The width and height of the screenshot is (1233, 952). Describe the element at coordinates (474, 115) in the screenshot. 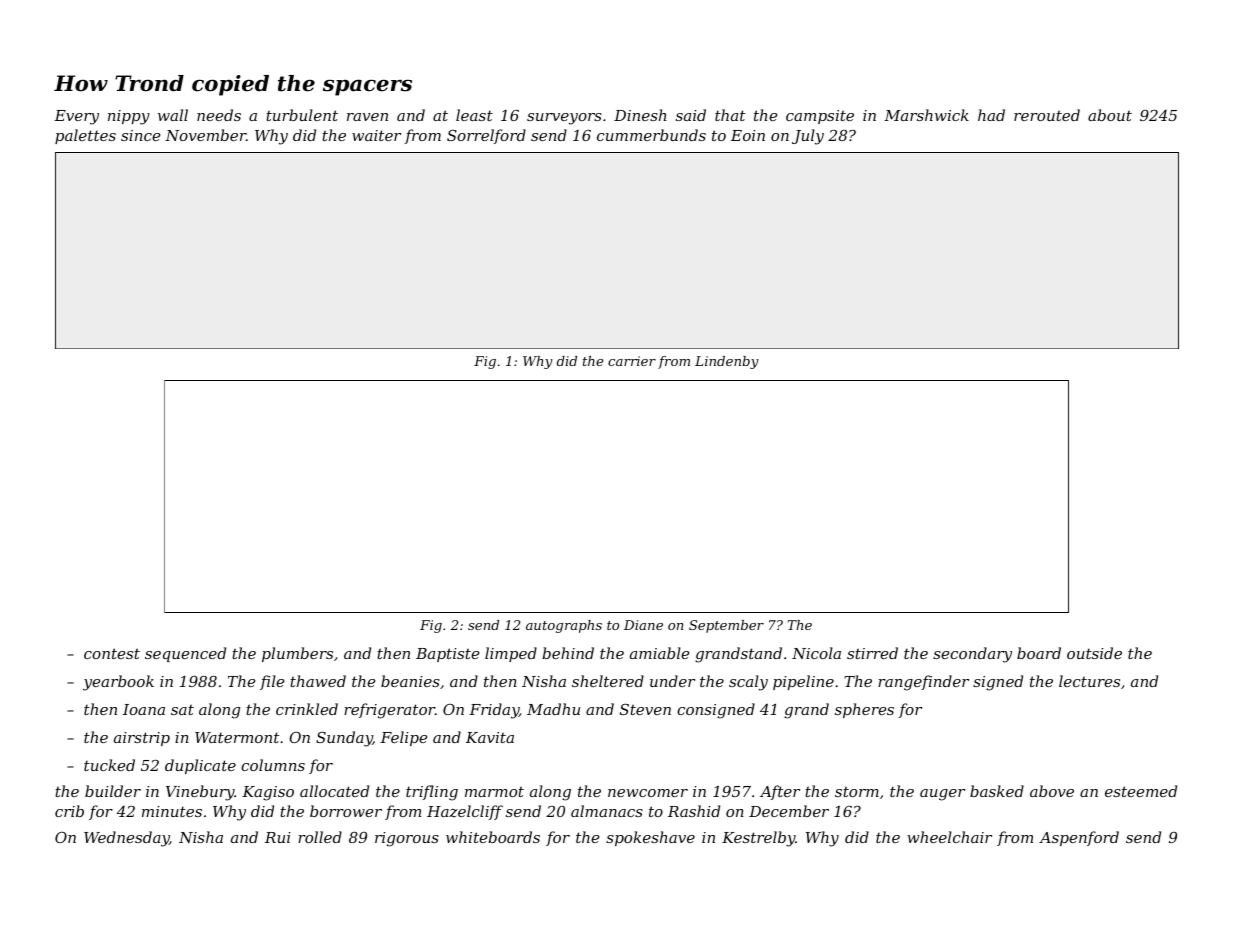

I see `least` at that location.
